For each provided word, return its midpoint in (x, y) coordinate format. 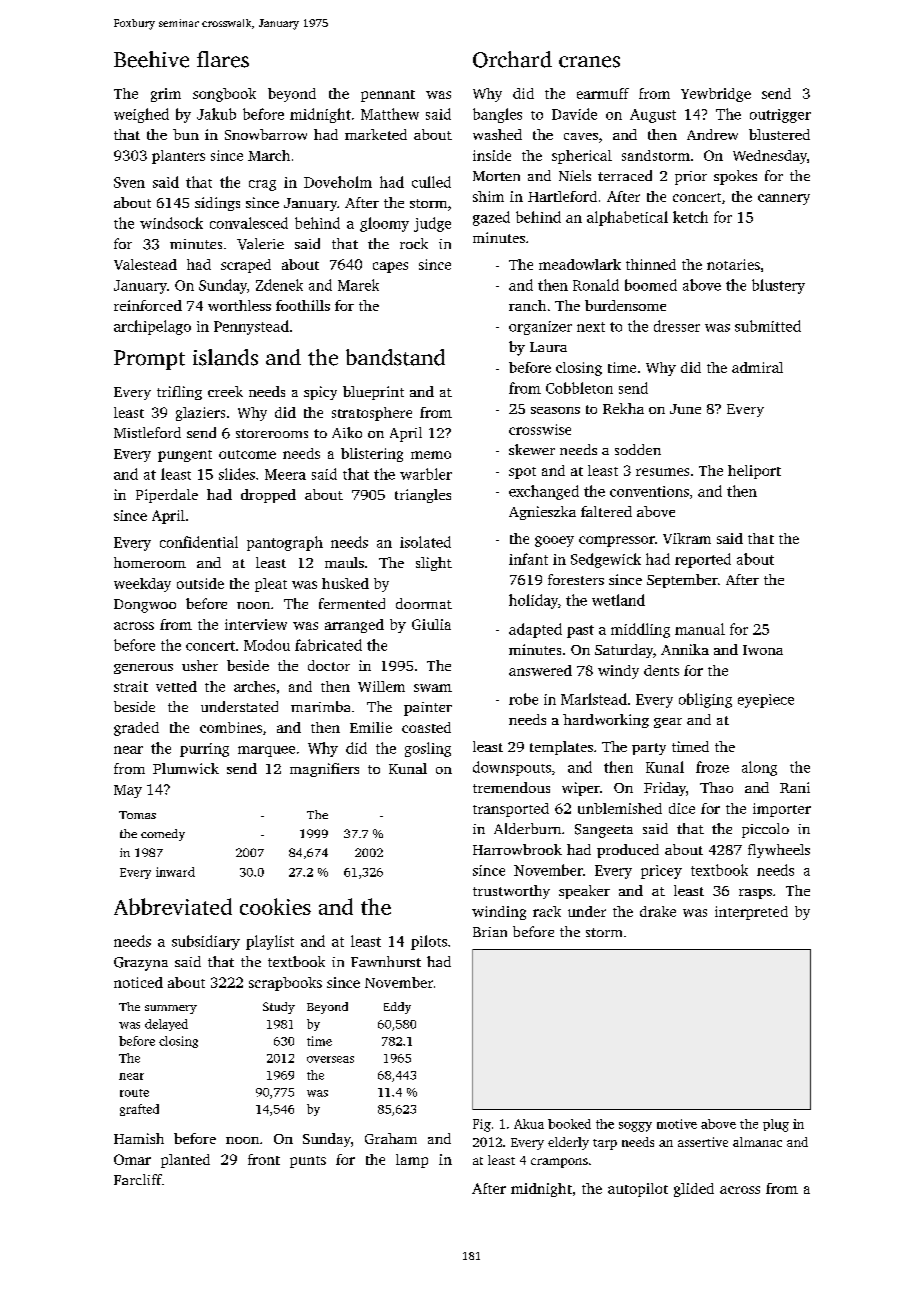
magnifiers (324, 770)
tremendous (511, 787)
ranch (527, 305)
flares (223, 59)
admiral (757, 367)
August (653, 116)
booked (569, 1124)
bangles (497, 115)
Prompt (149, 360)
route (134, 1093)
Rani (795, 787)
